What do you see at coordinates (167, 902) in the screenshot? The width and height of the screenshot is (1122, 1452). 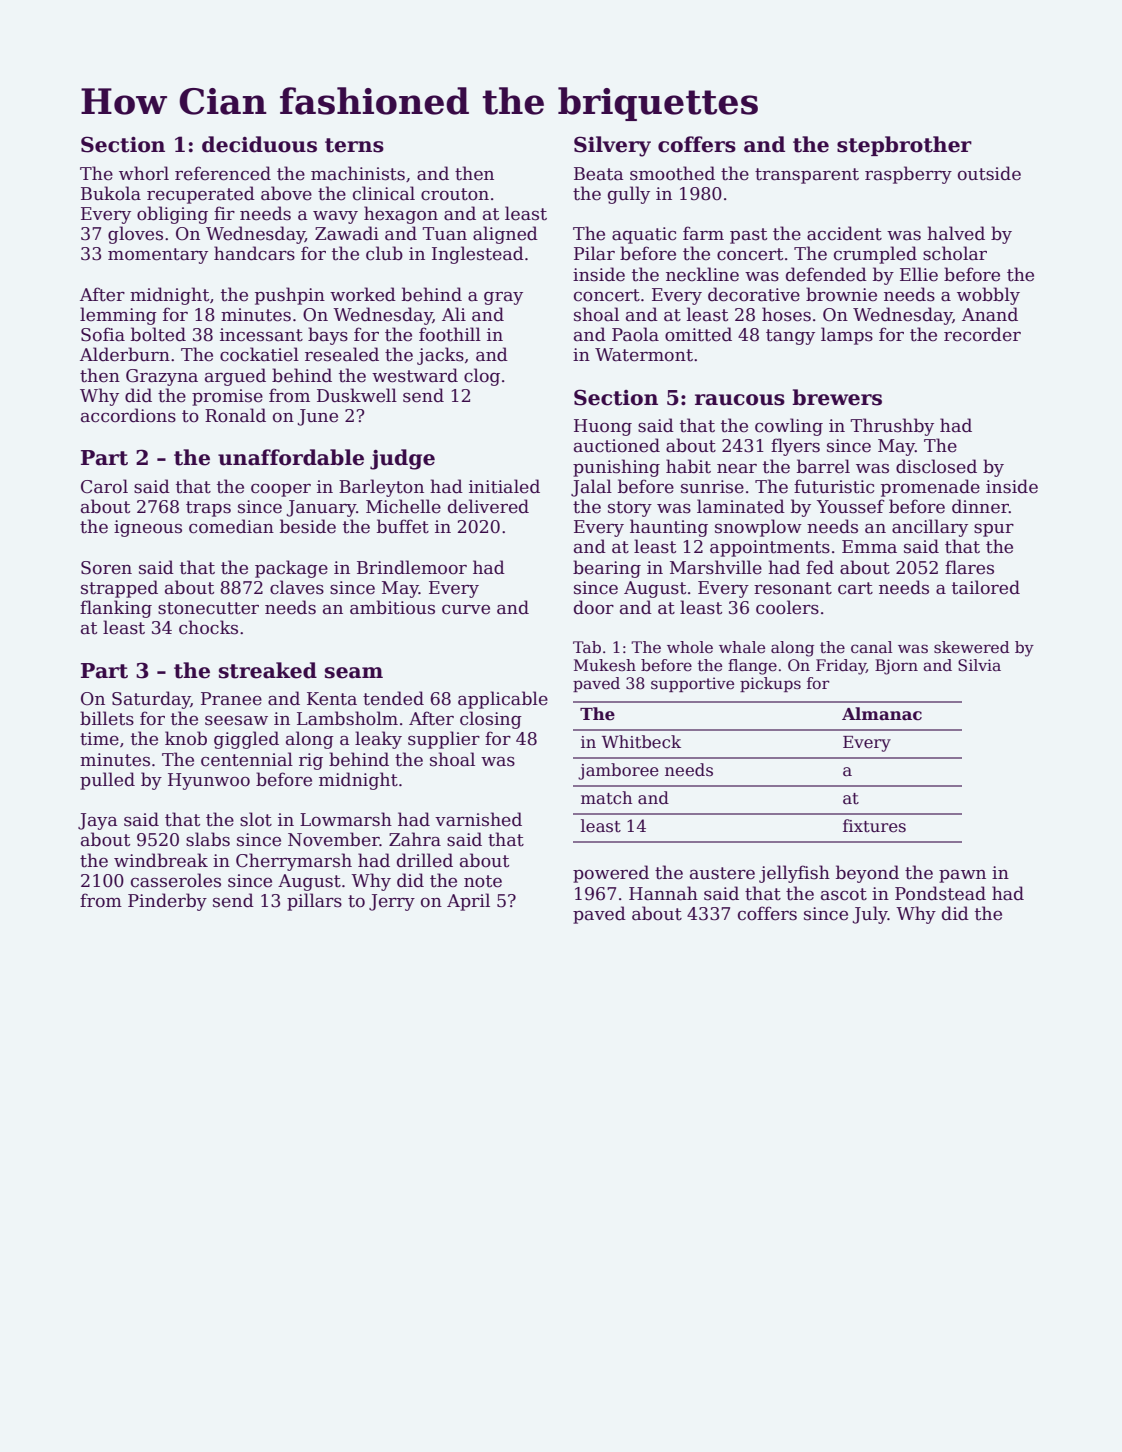 I see `Pinderby` at bounding box center [167, 902].
